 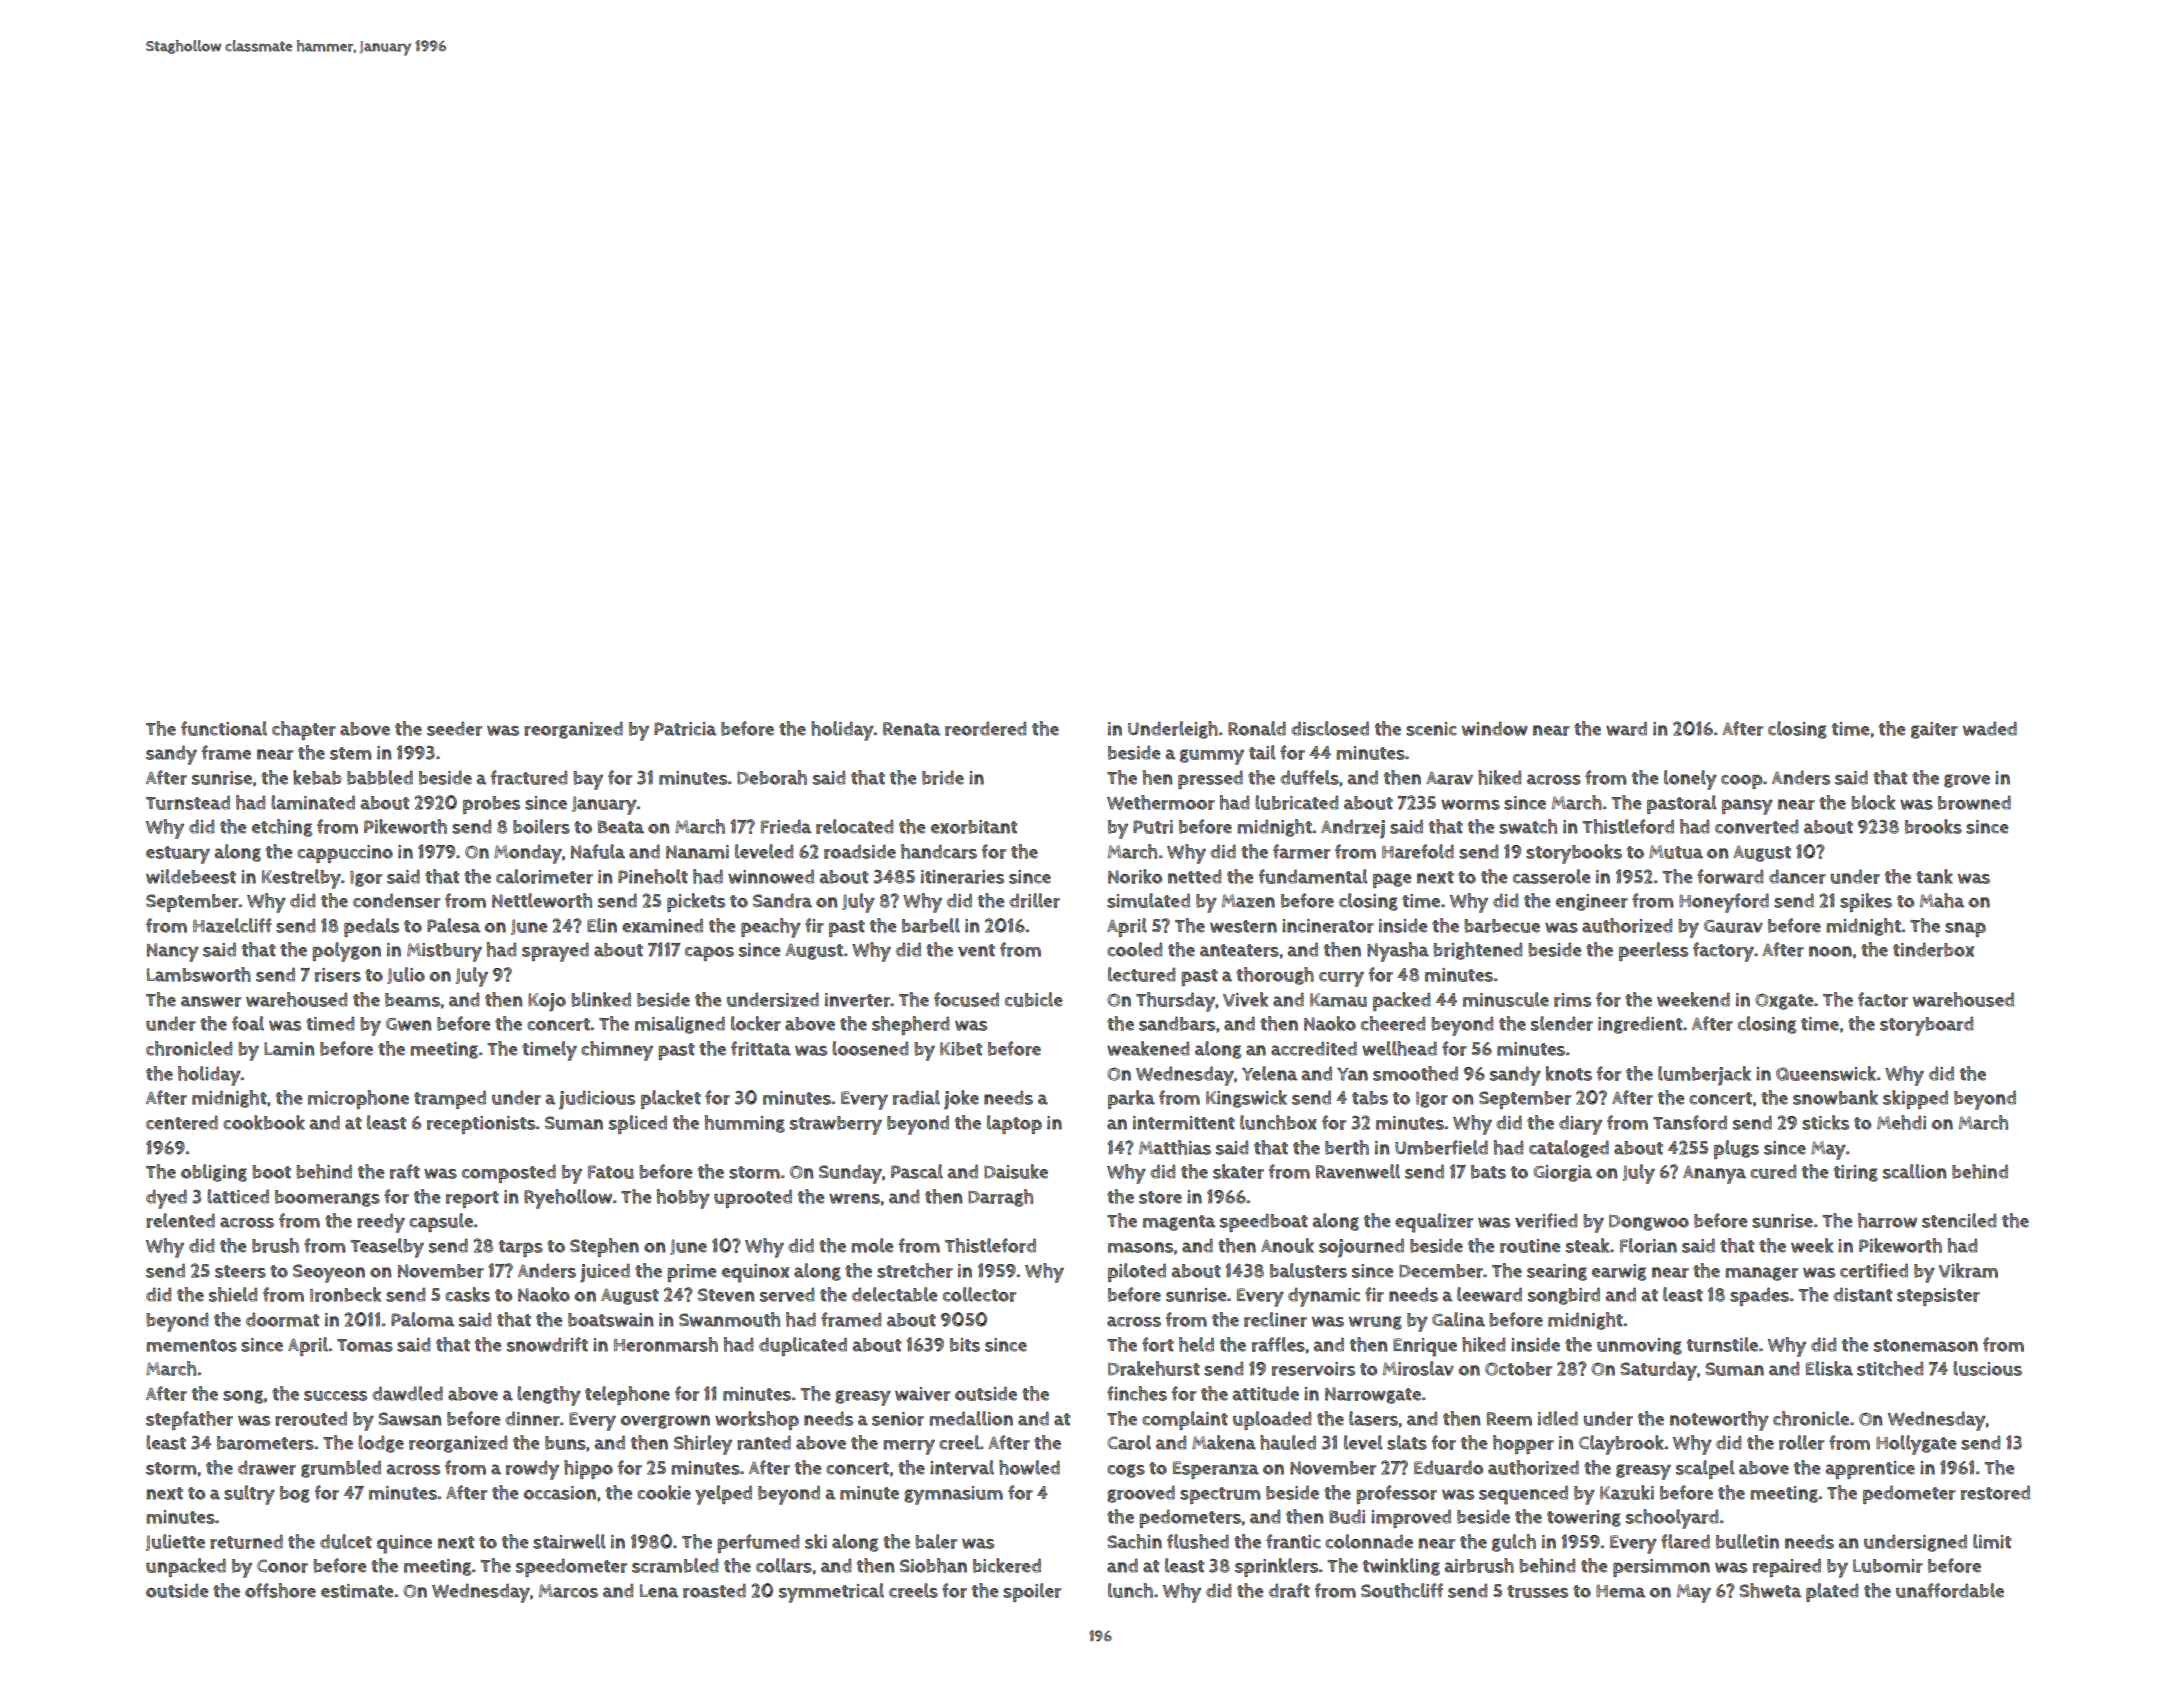 I want to click on vent, so click(x=976, y=950).
